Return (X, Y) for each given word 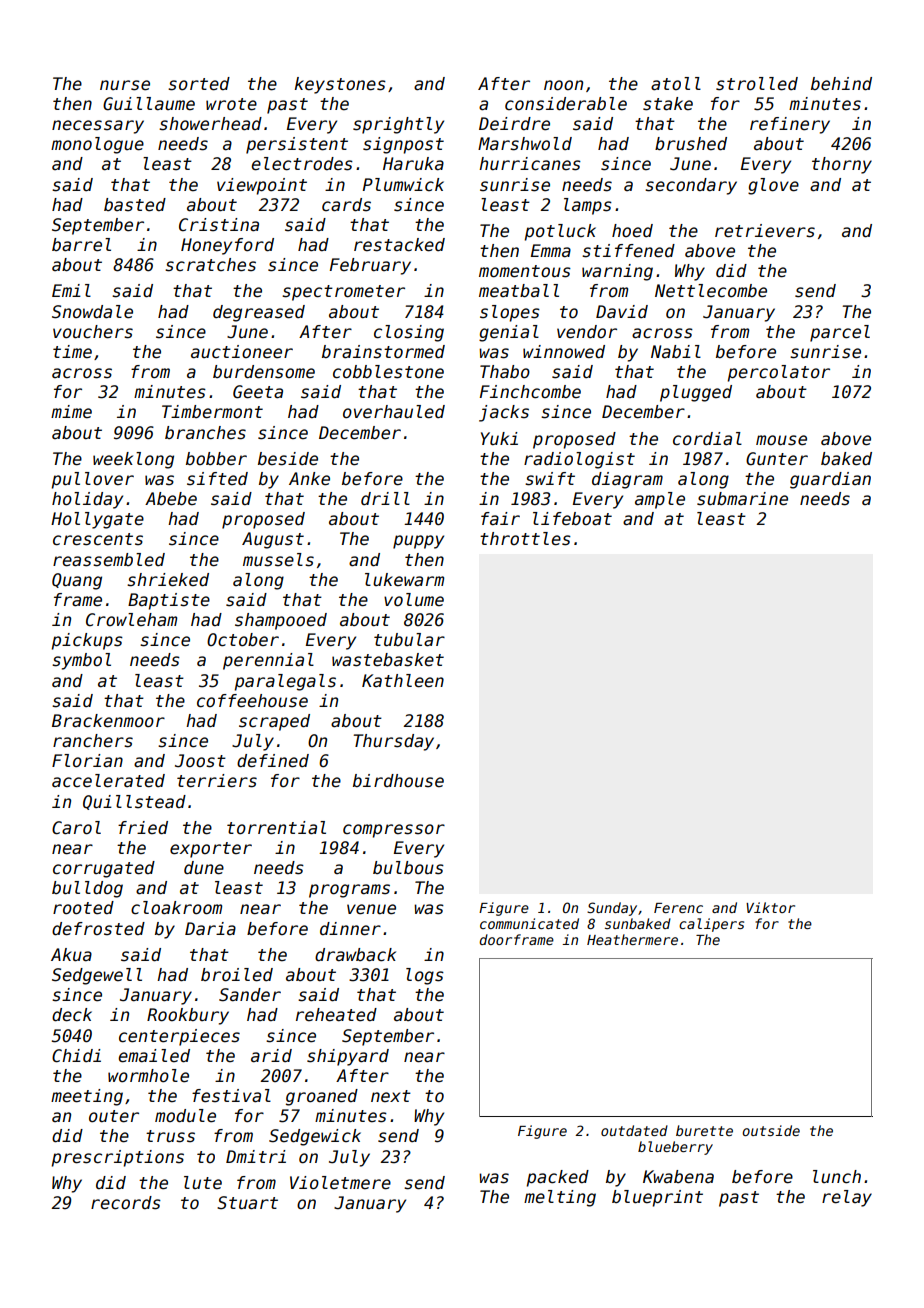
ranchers (93, 741)
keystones (340, 85)
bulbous (408, 868)
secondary (691, 186)
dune (204, 868)
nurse (125, 85)
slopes (510, 313)
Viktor (770, 907)
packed (558, 1178)
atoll (676, 84)
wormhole (148, 1076)
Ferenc (678, 908)
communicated (529, 923)
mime (71, 412)
